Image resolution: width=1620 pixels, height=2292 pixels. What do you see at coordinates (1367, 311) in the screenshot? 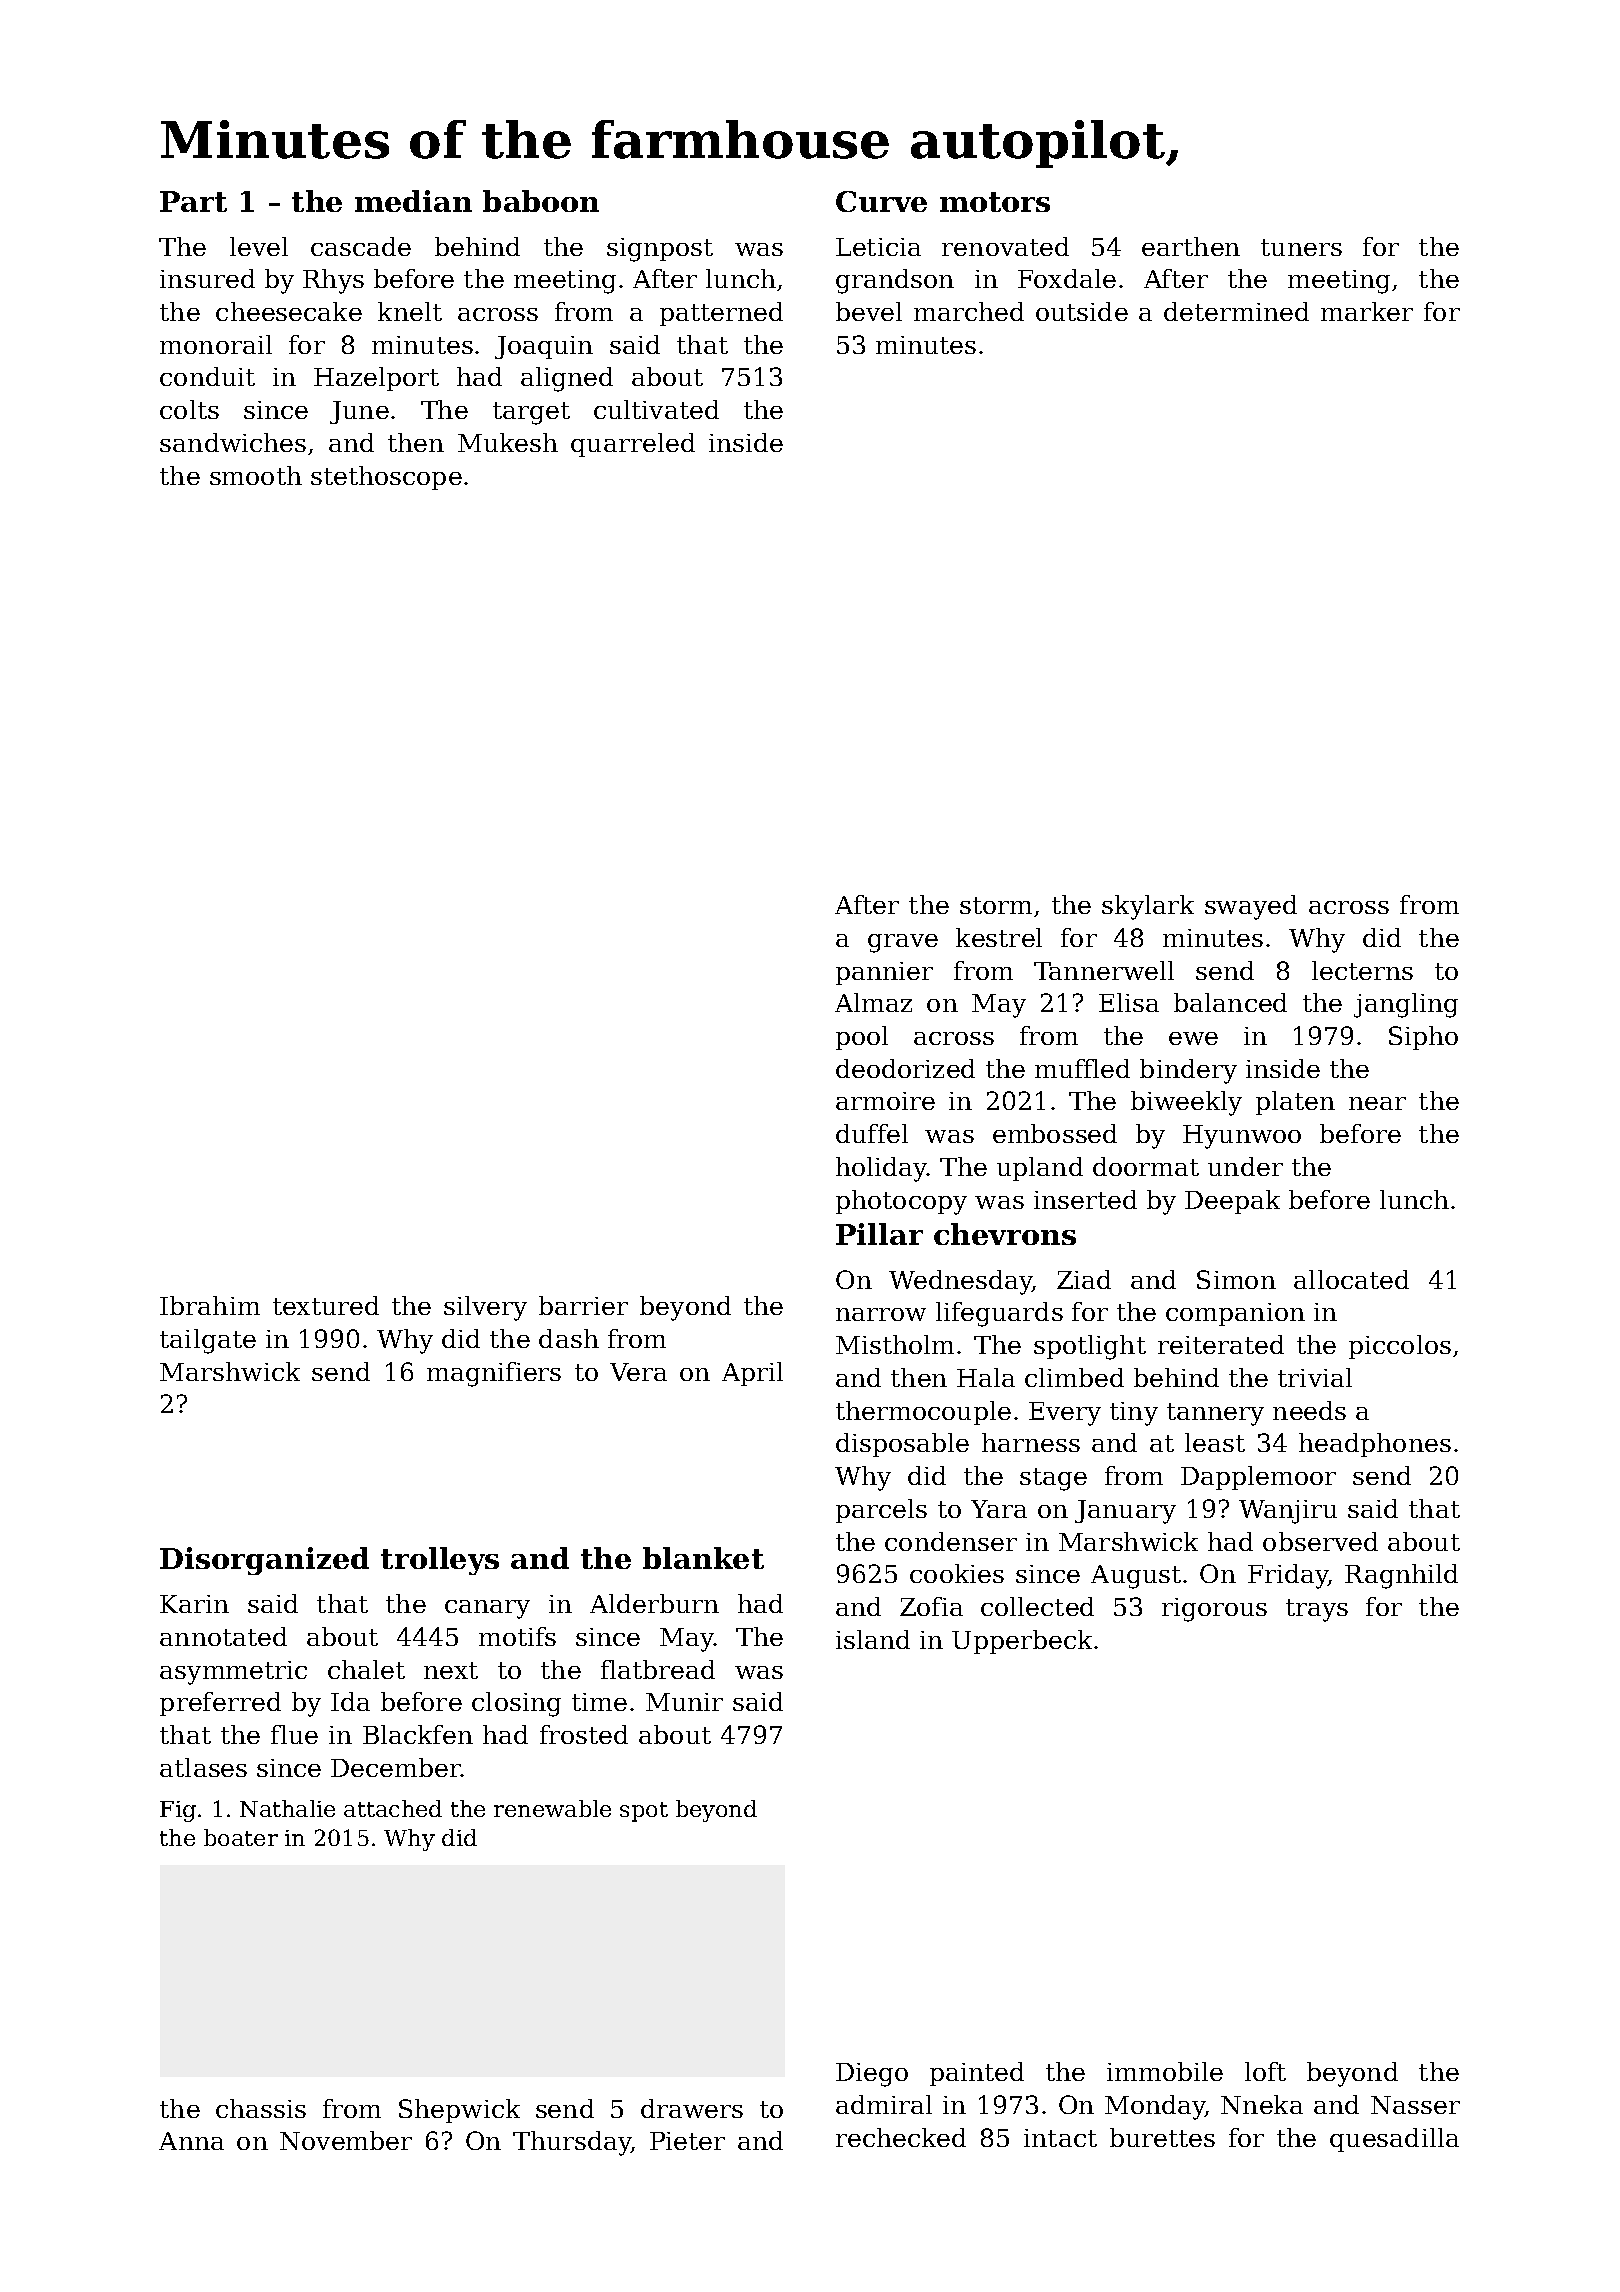
I see `marker` at bounding box center [1367, 311].
